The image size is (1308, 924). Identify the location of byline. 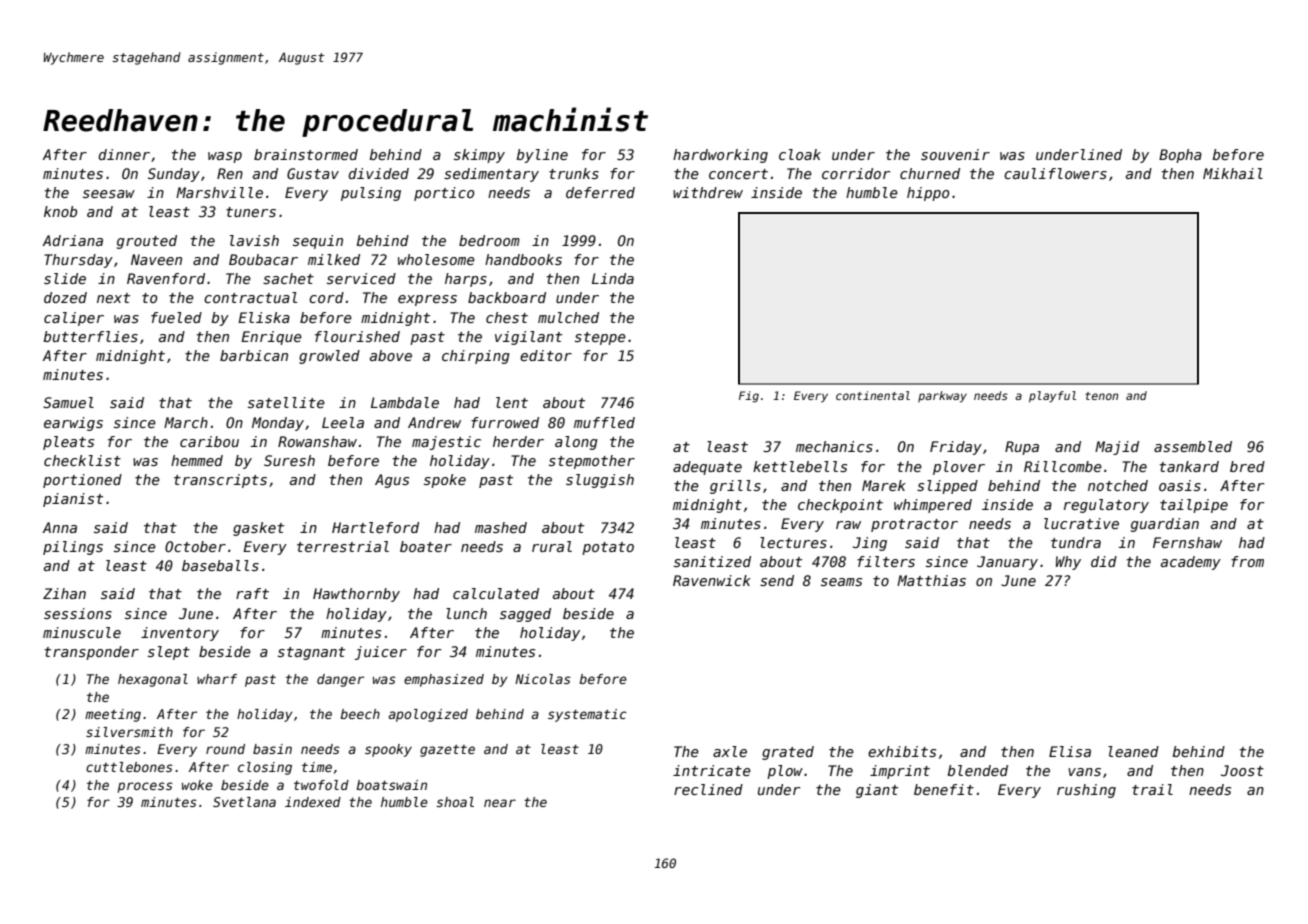
(542, 156).
